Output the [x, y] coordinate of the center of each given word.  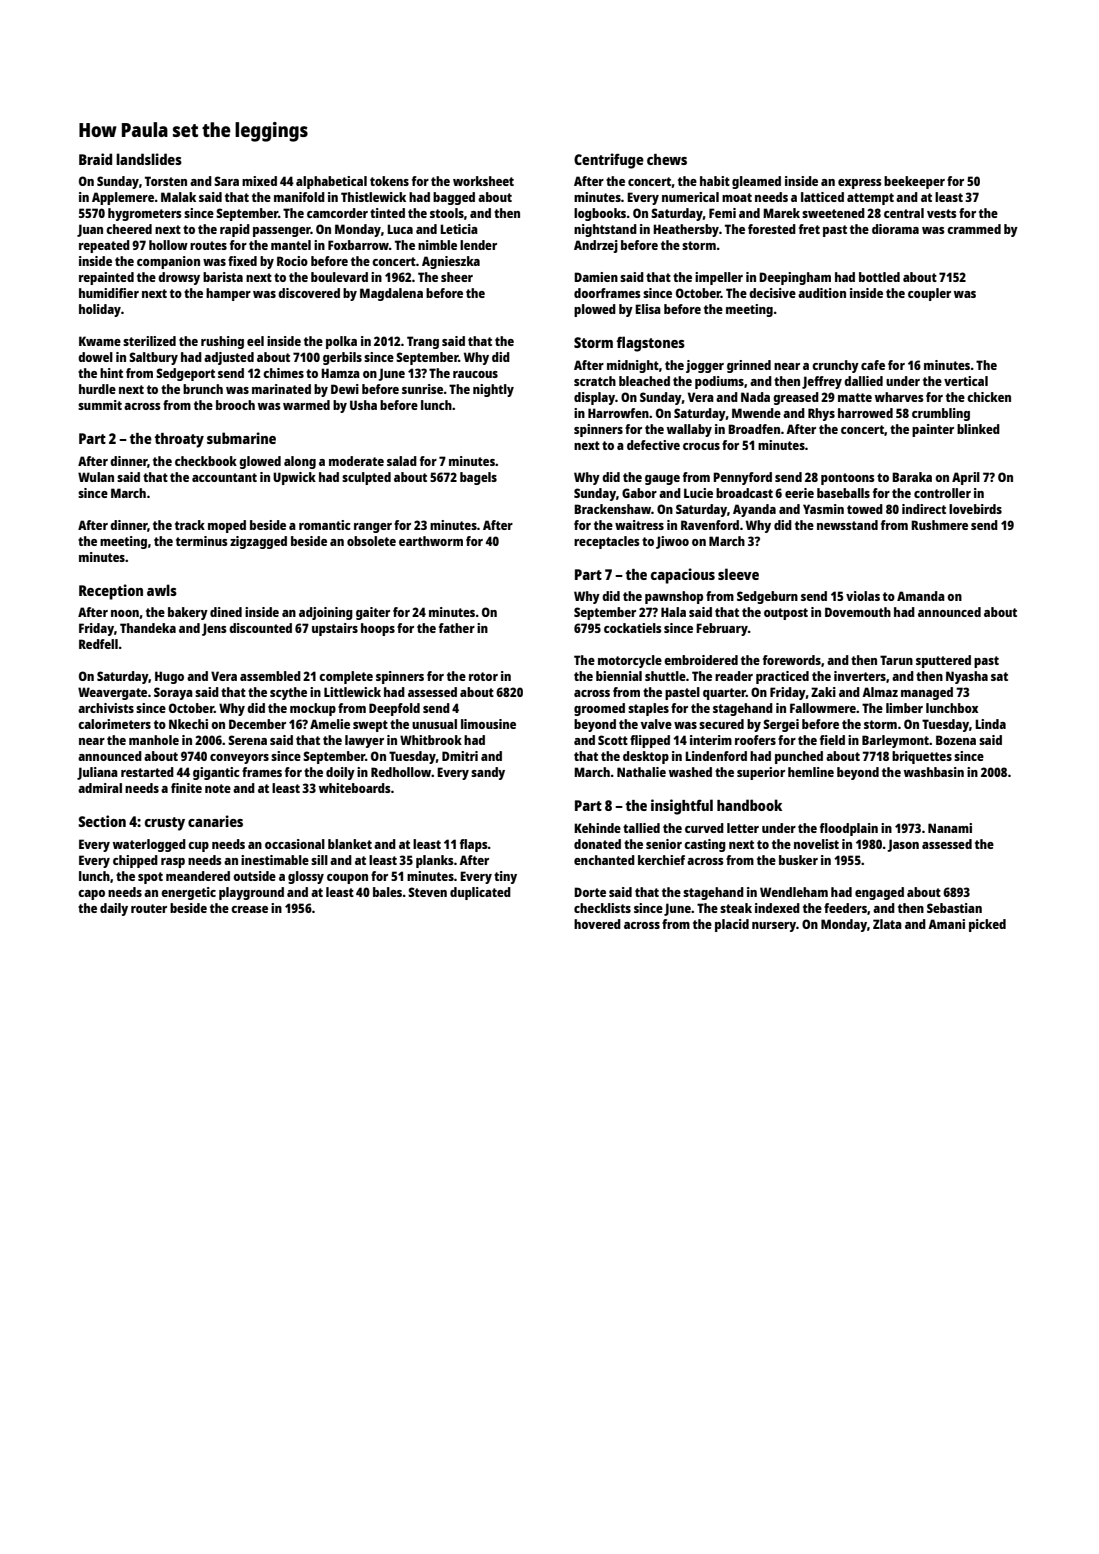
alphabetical [331, 182]
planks [435, 861]
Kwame [100, 341]
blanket [350, 844]
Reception [111, 592]
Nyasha [967, 677]
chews [667, 159]
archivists [106, 708]
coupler [929, 294]
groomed [599, 709]
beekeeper [914, 182]
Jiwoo [672, 542]
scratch [595, 381]
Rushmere [939, 525]
